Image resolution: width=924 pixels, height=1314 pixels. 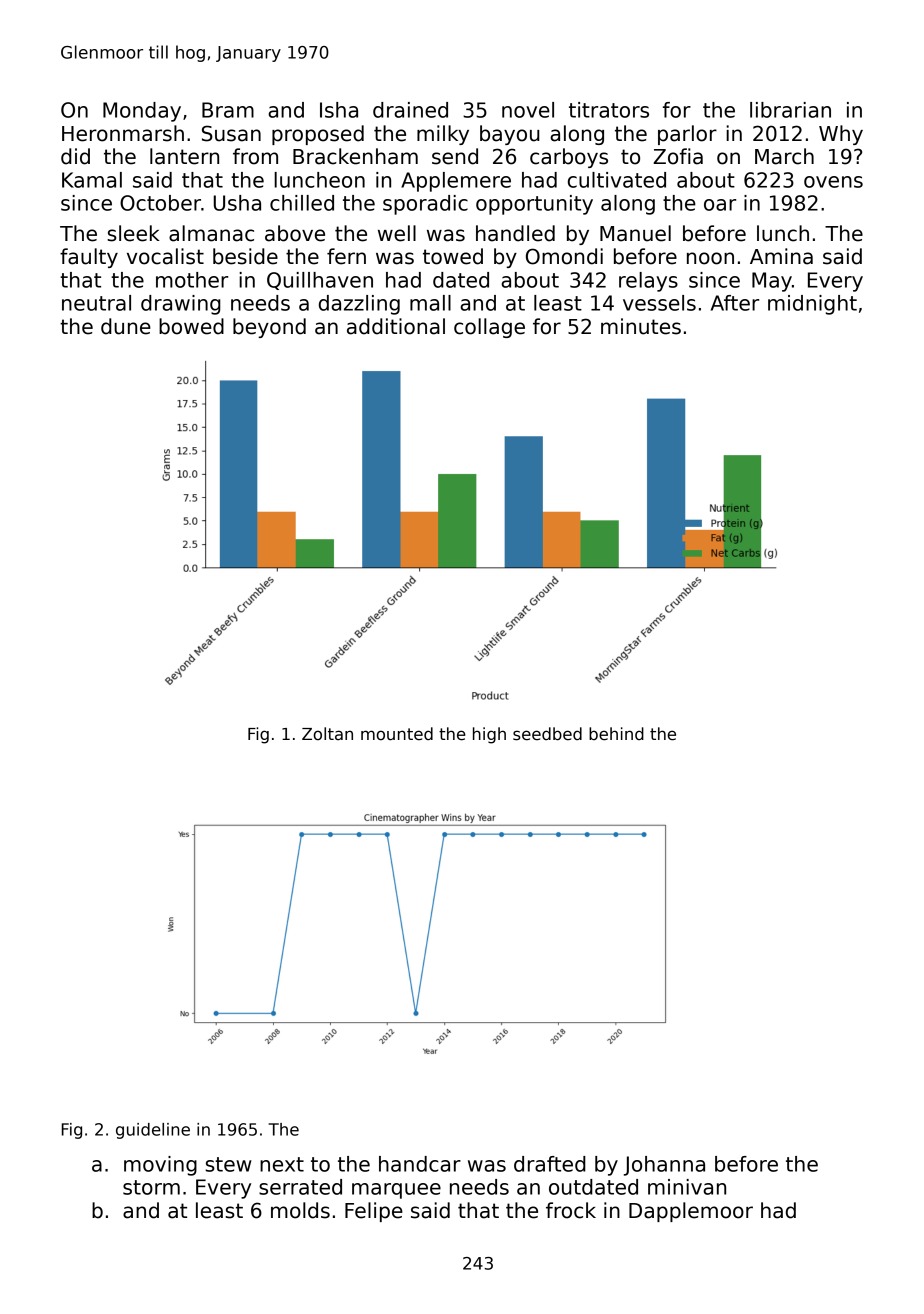 What do you see at coordinates (550, 1164) in the screenshot?
I see `drafted` at bounding box center [550, 1164].
